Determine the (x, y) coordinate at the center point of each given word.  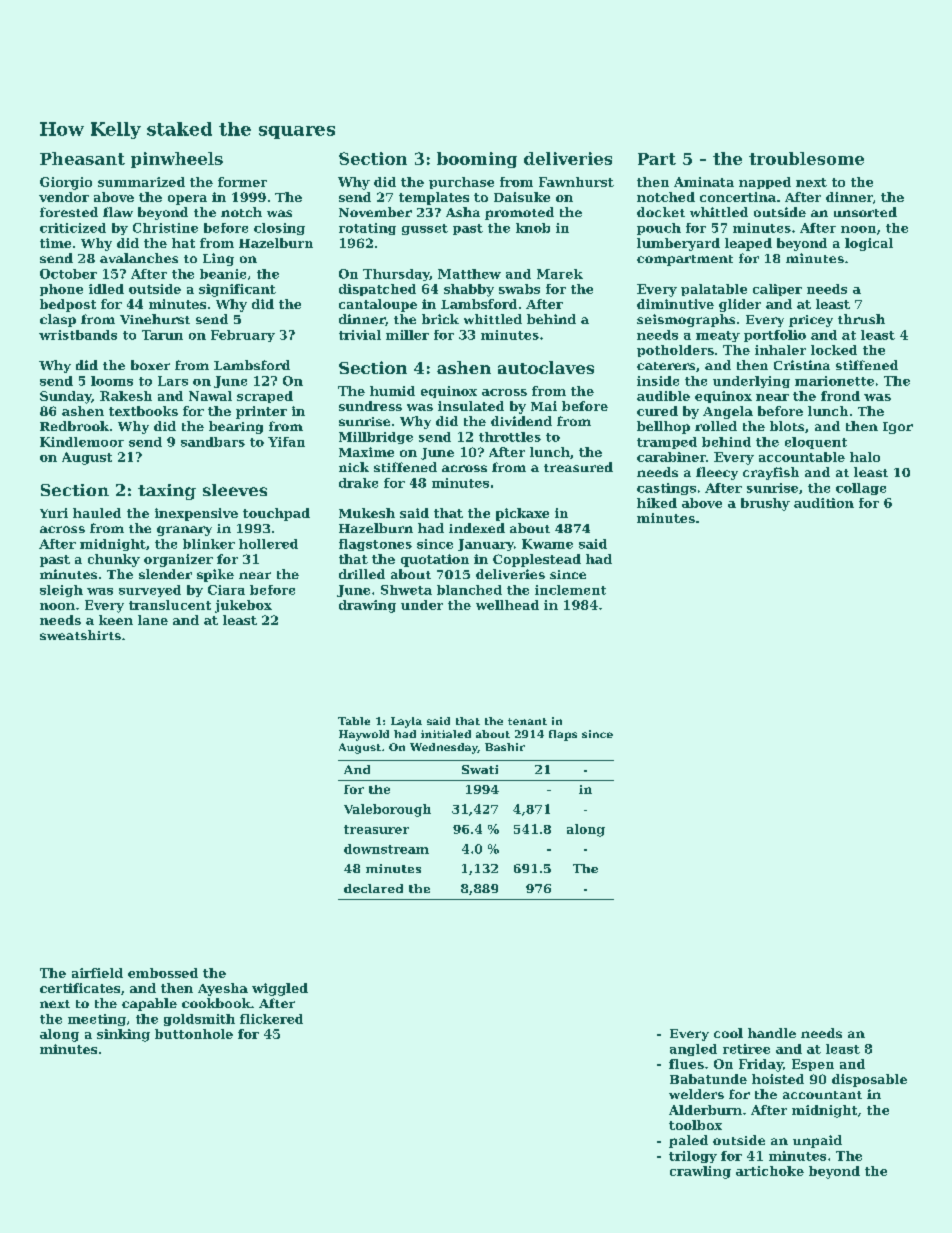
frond (840, 396)
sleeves (235, 490)
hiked (657, 503)
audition (824, 503)
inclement (570, 590)
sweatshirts (80, 635)
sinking (123, 1035)
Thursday (396, 275)
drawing (367, 606)
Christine (165, 228)
